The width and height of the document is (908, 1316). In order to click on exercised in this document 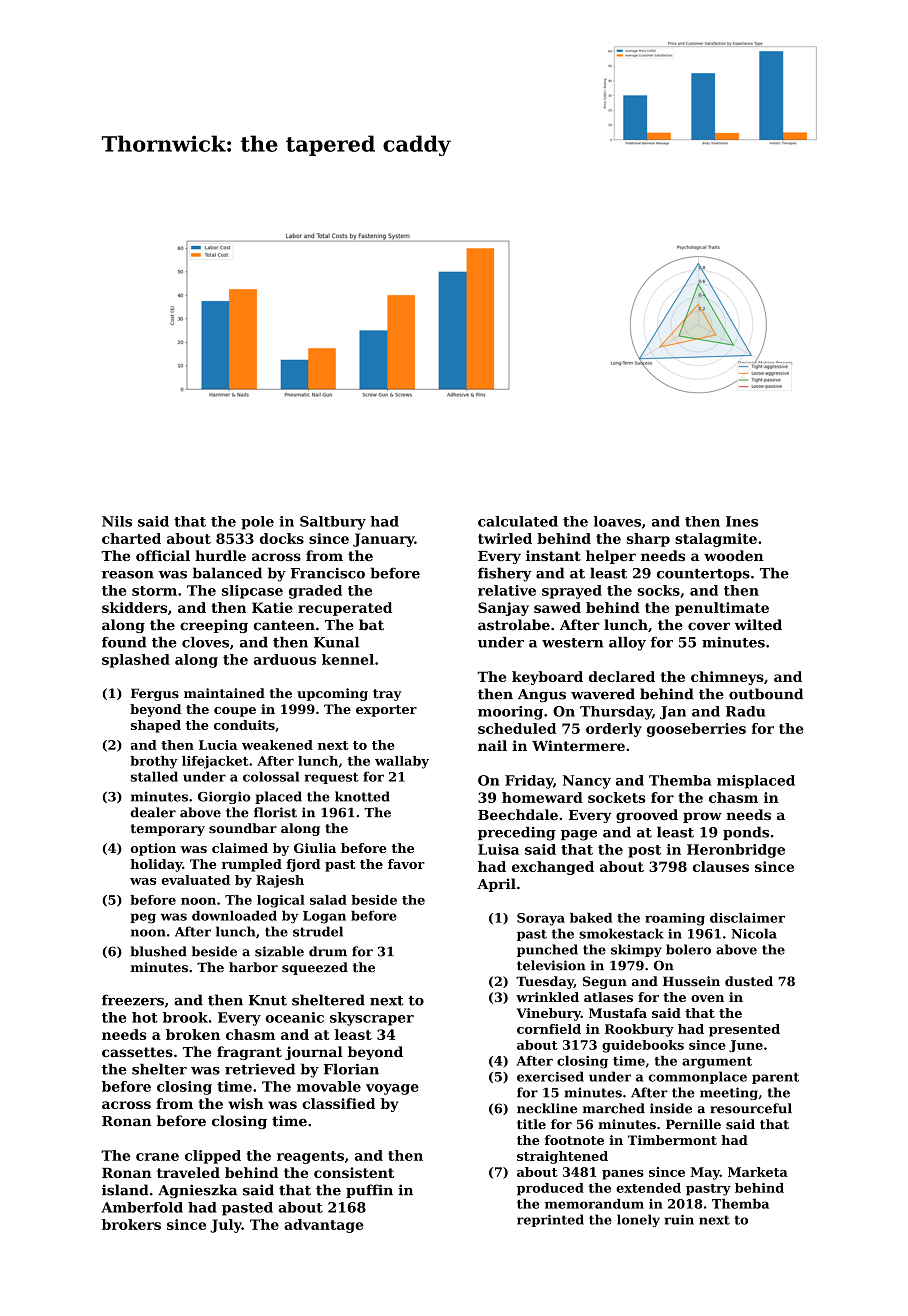, I will do `click(550, 1076)`.
